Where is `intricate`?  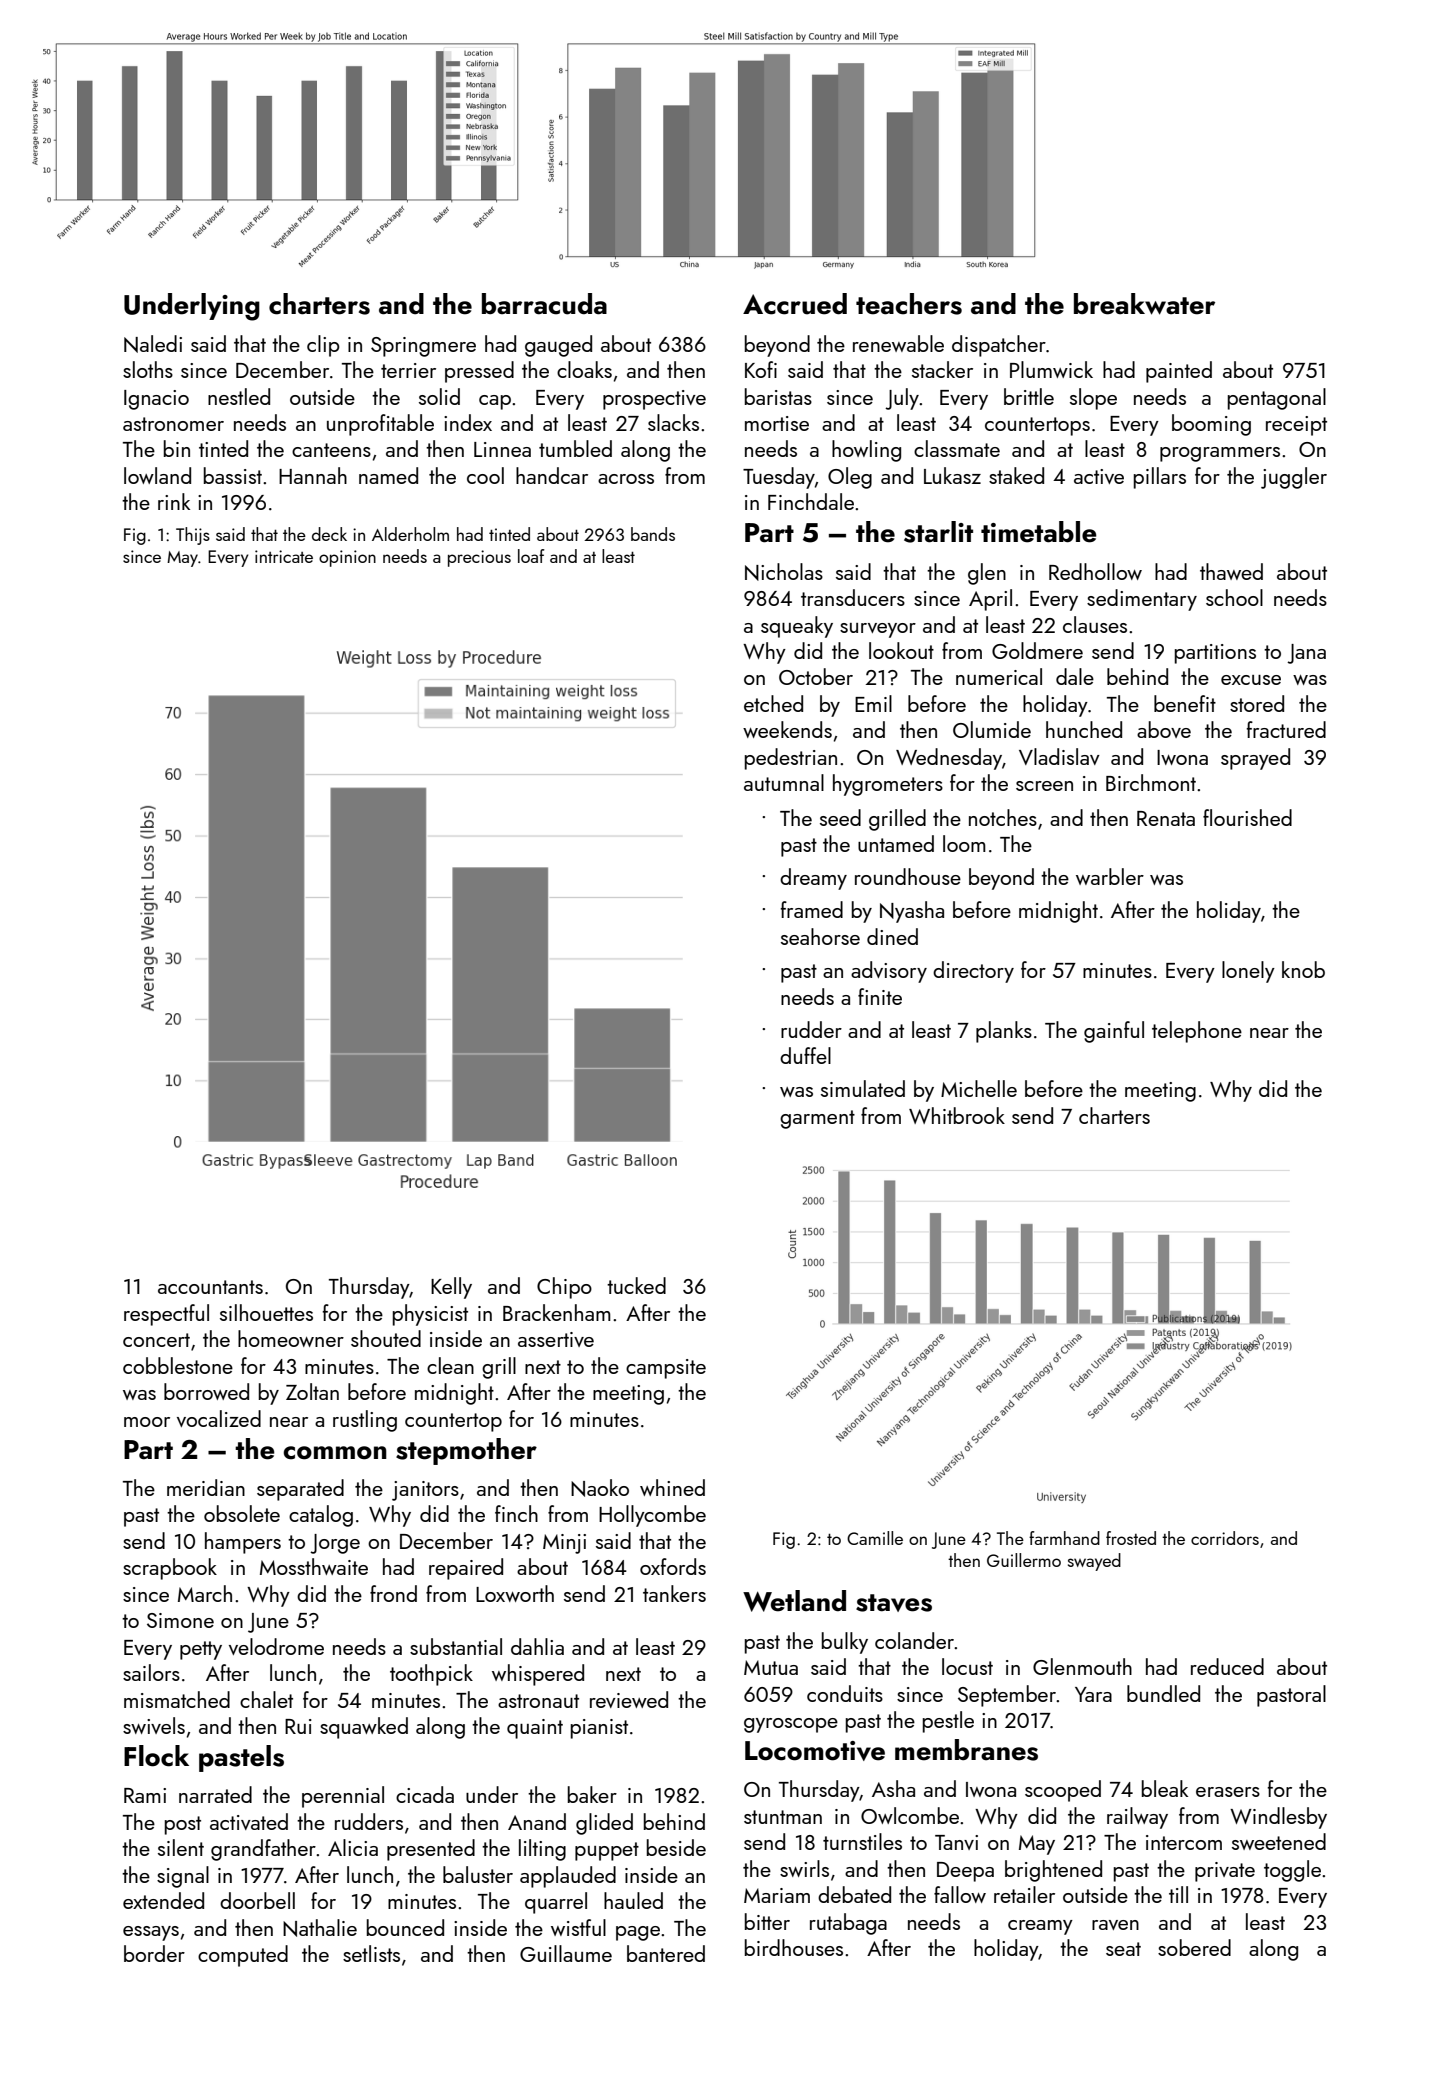 intricate is located at coordinates (284, 556).
